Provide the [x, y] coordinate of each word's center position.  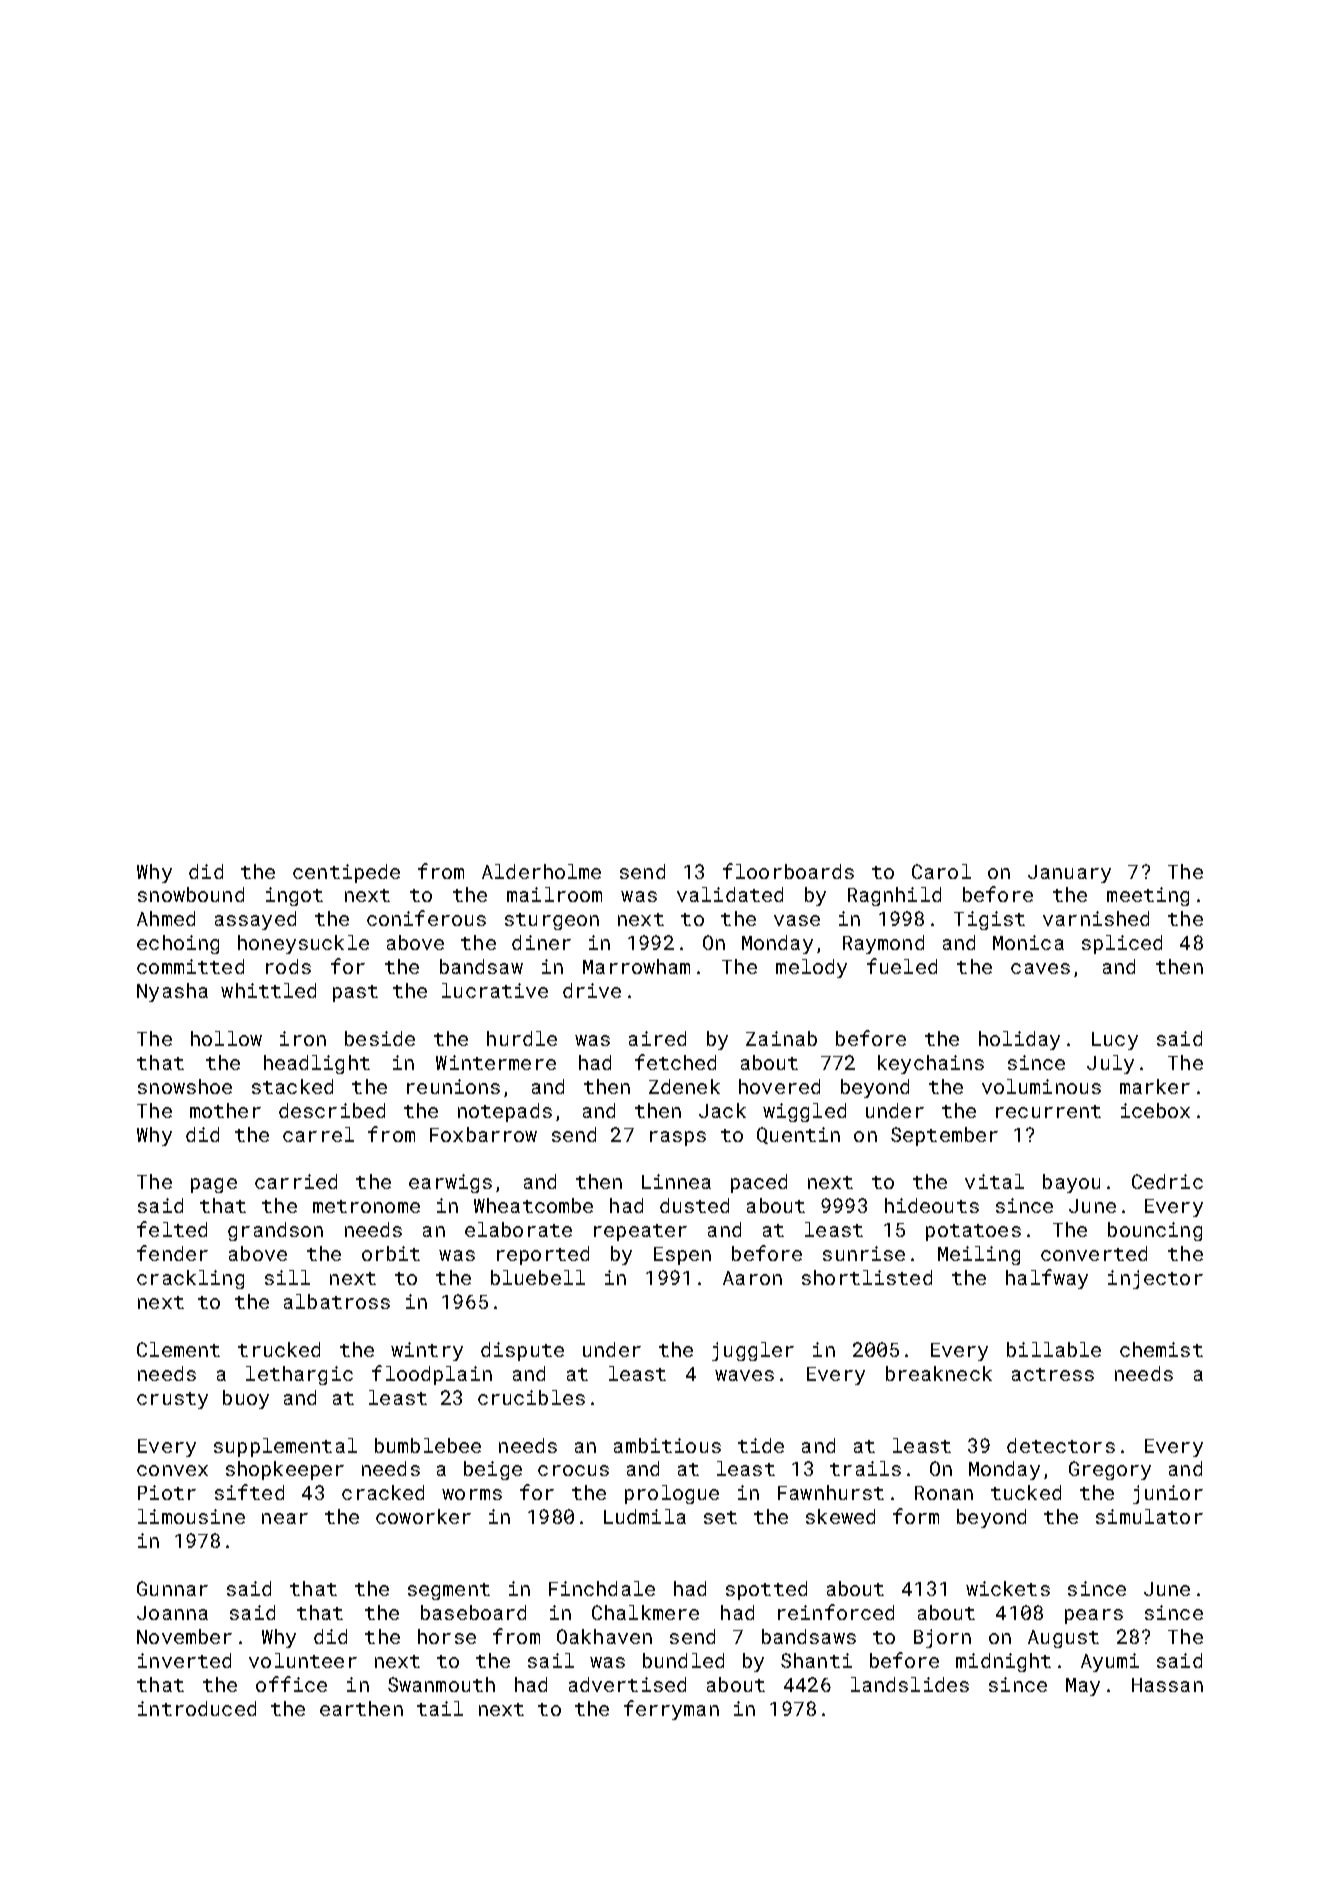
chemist [1161, 1349]
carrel [318, 1134]
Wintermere [496, 1062]
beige [493, 1470]
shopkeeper [285, 1470]
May [1083, 1687]
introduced [197, 1708]
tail [440, 1708]
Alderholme [541, 871]
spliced [1122, 944]
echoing [178, 944]
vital [994, 1181]
